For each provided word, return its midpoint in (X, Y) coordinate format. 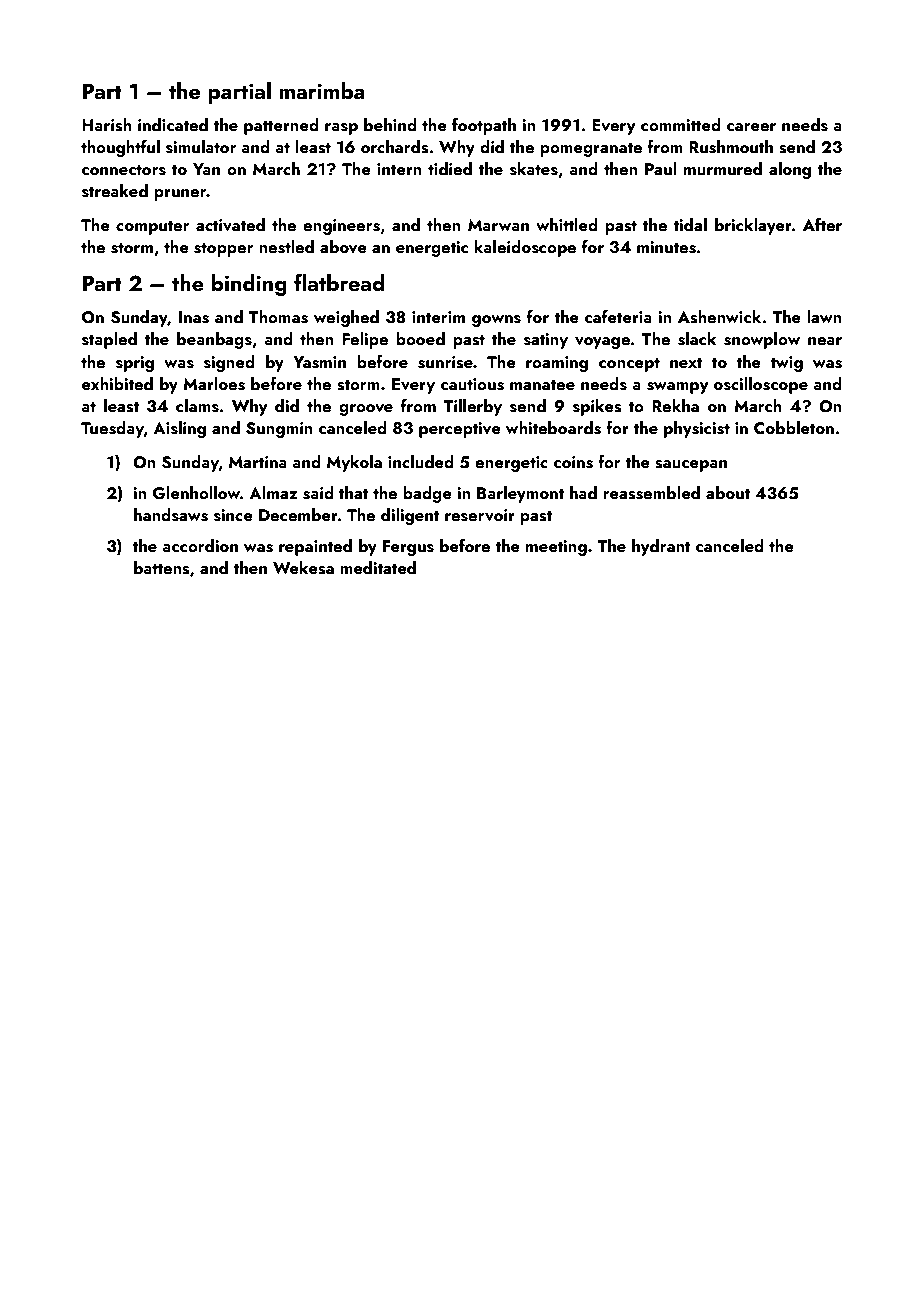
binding (249, 285)
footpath (484, 126)
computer (152, 227)
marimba (322, 90)
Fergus (408, 548)
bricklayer (753, 226)
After (822, 224)
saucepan (691, 466)
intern (399, 169)
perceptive (460, 430)
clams (197, 406)
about (728, 492)
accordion (200, 545)
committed (681, 124)
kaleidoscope (525, 248)
